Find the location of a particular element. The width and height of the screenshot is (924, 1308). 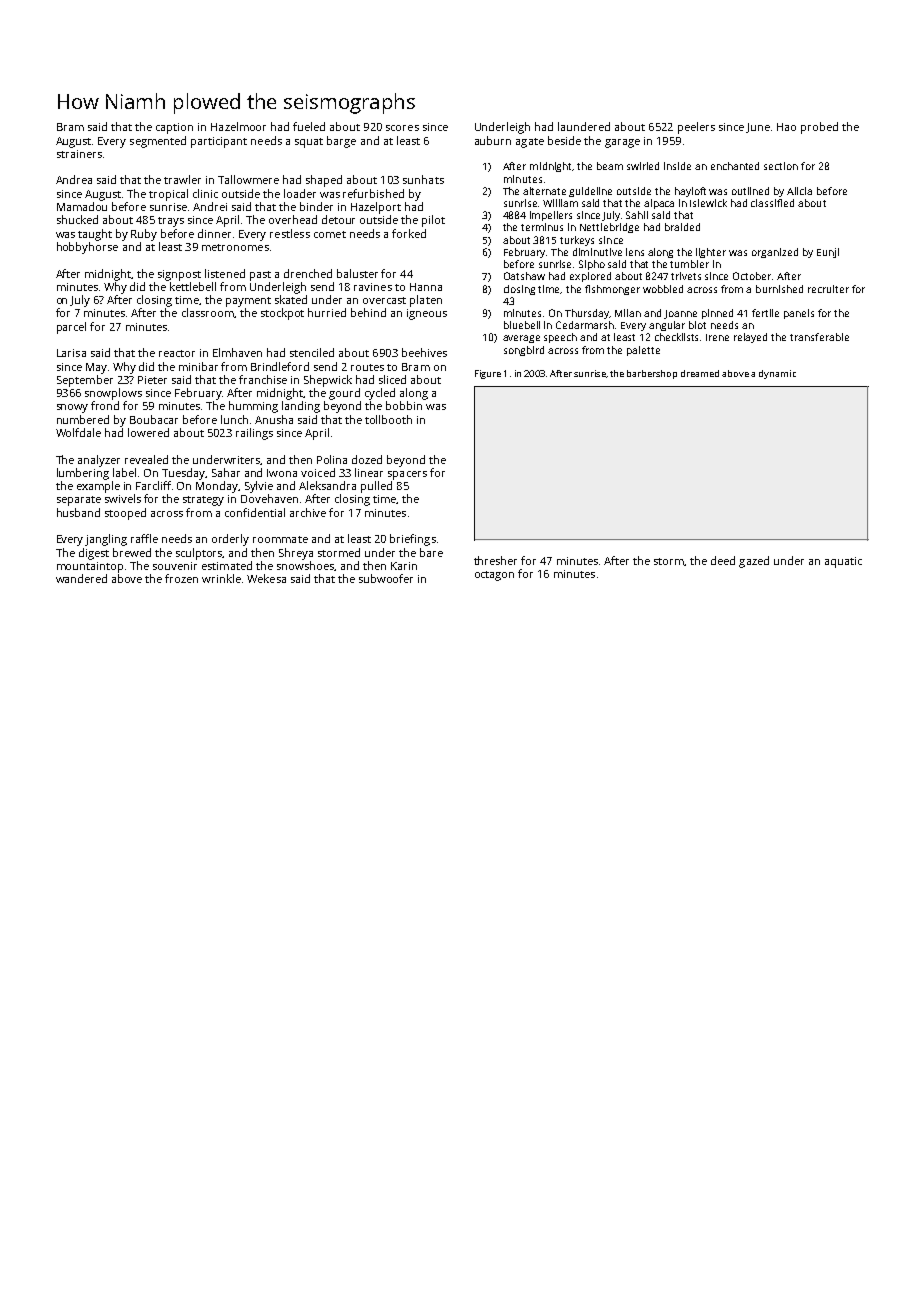

railings is located at coordinates (254, 434).
